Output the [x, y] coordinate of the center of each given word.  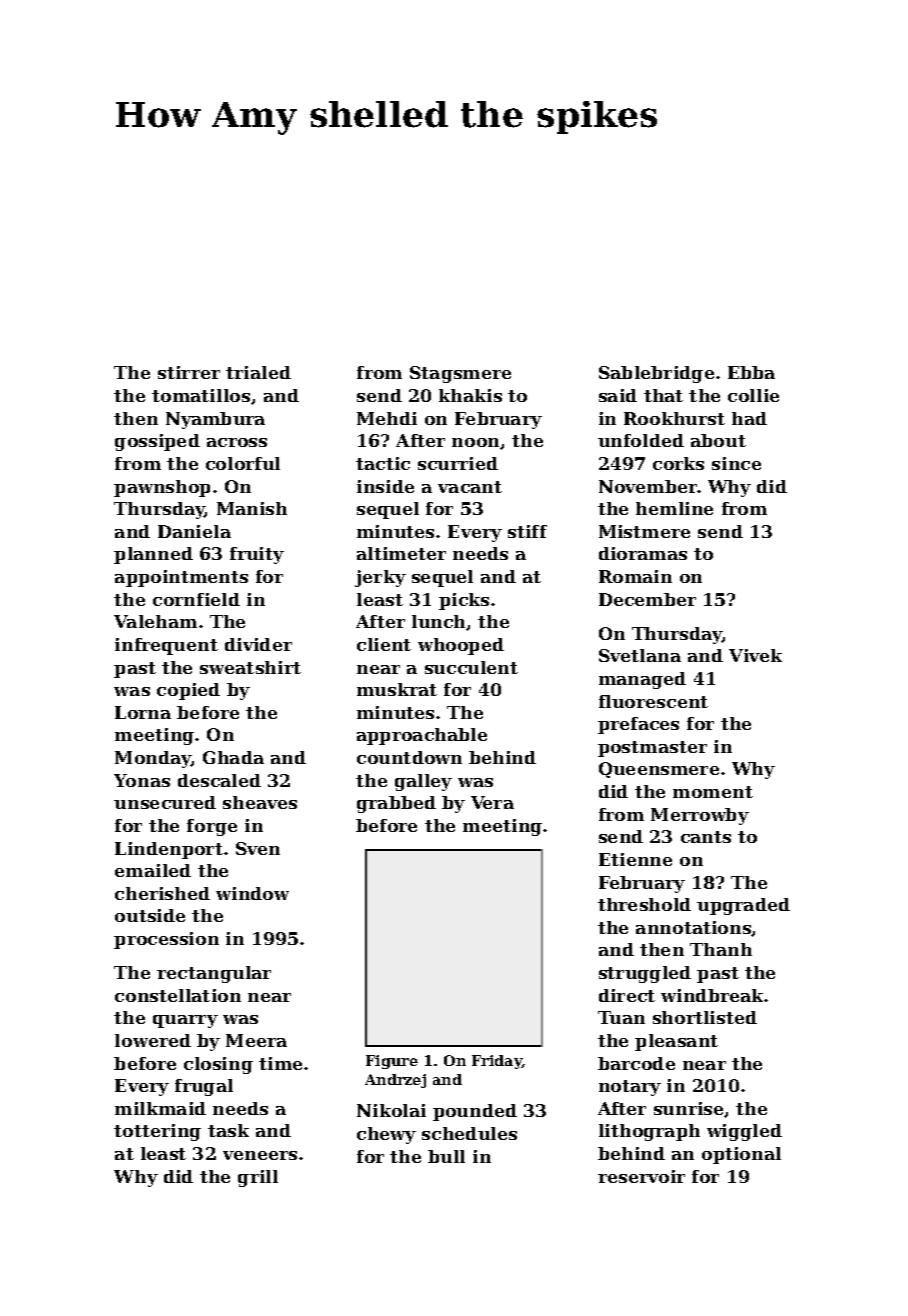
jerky [380, 578]
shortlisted [705, 1017]
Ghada [233, 757]
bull [446, 1156]
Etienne [635, 859]
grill [258, 1178]
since [736, 463]
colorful [243, 463]
